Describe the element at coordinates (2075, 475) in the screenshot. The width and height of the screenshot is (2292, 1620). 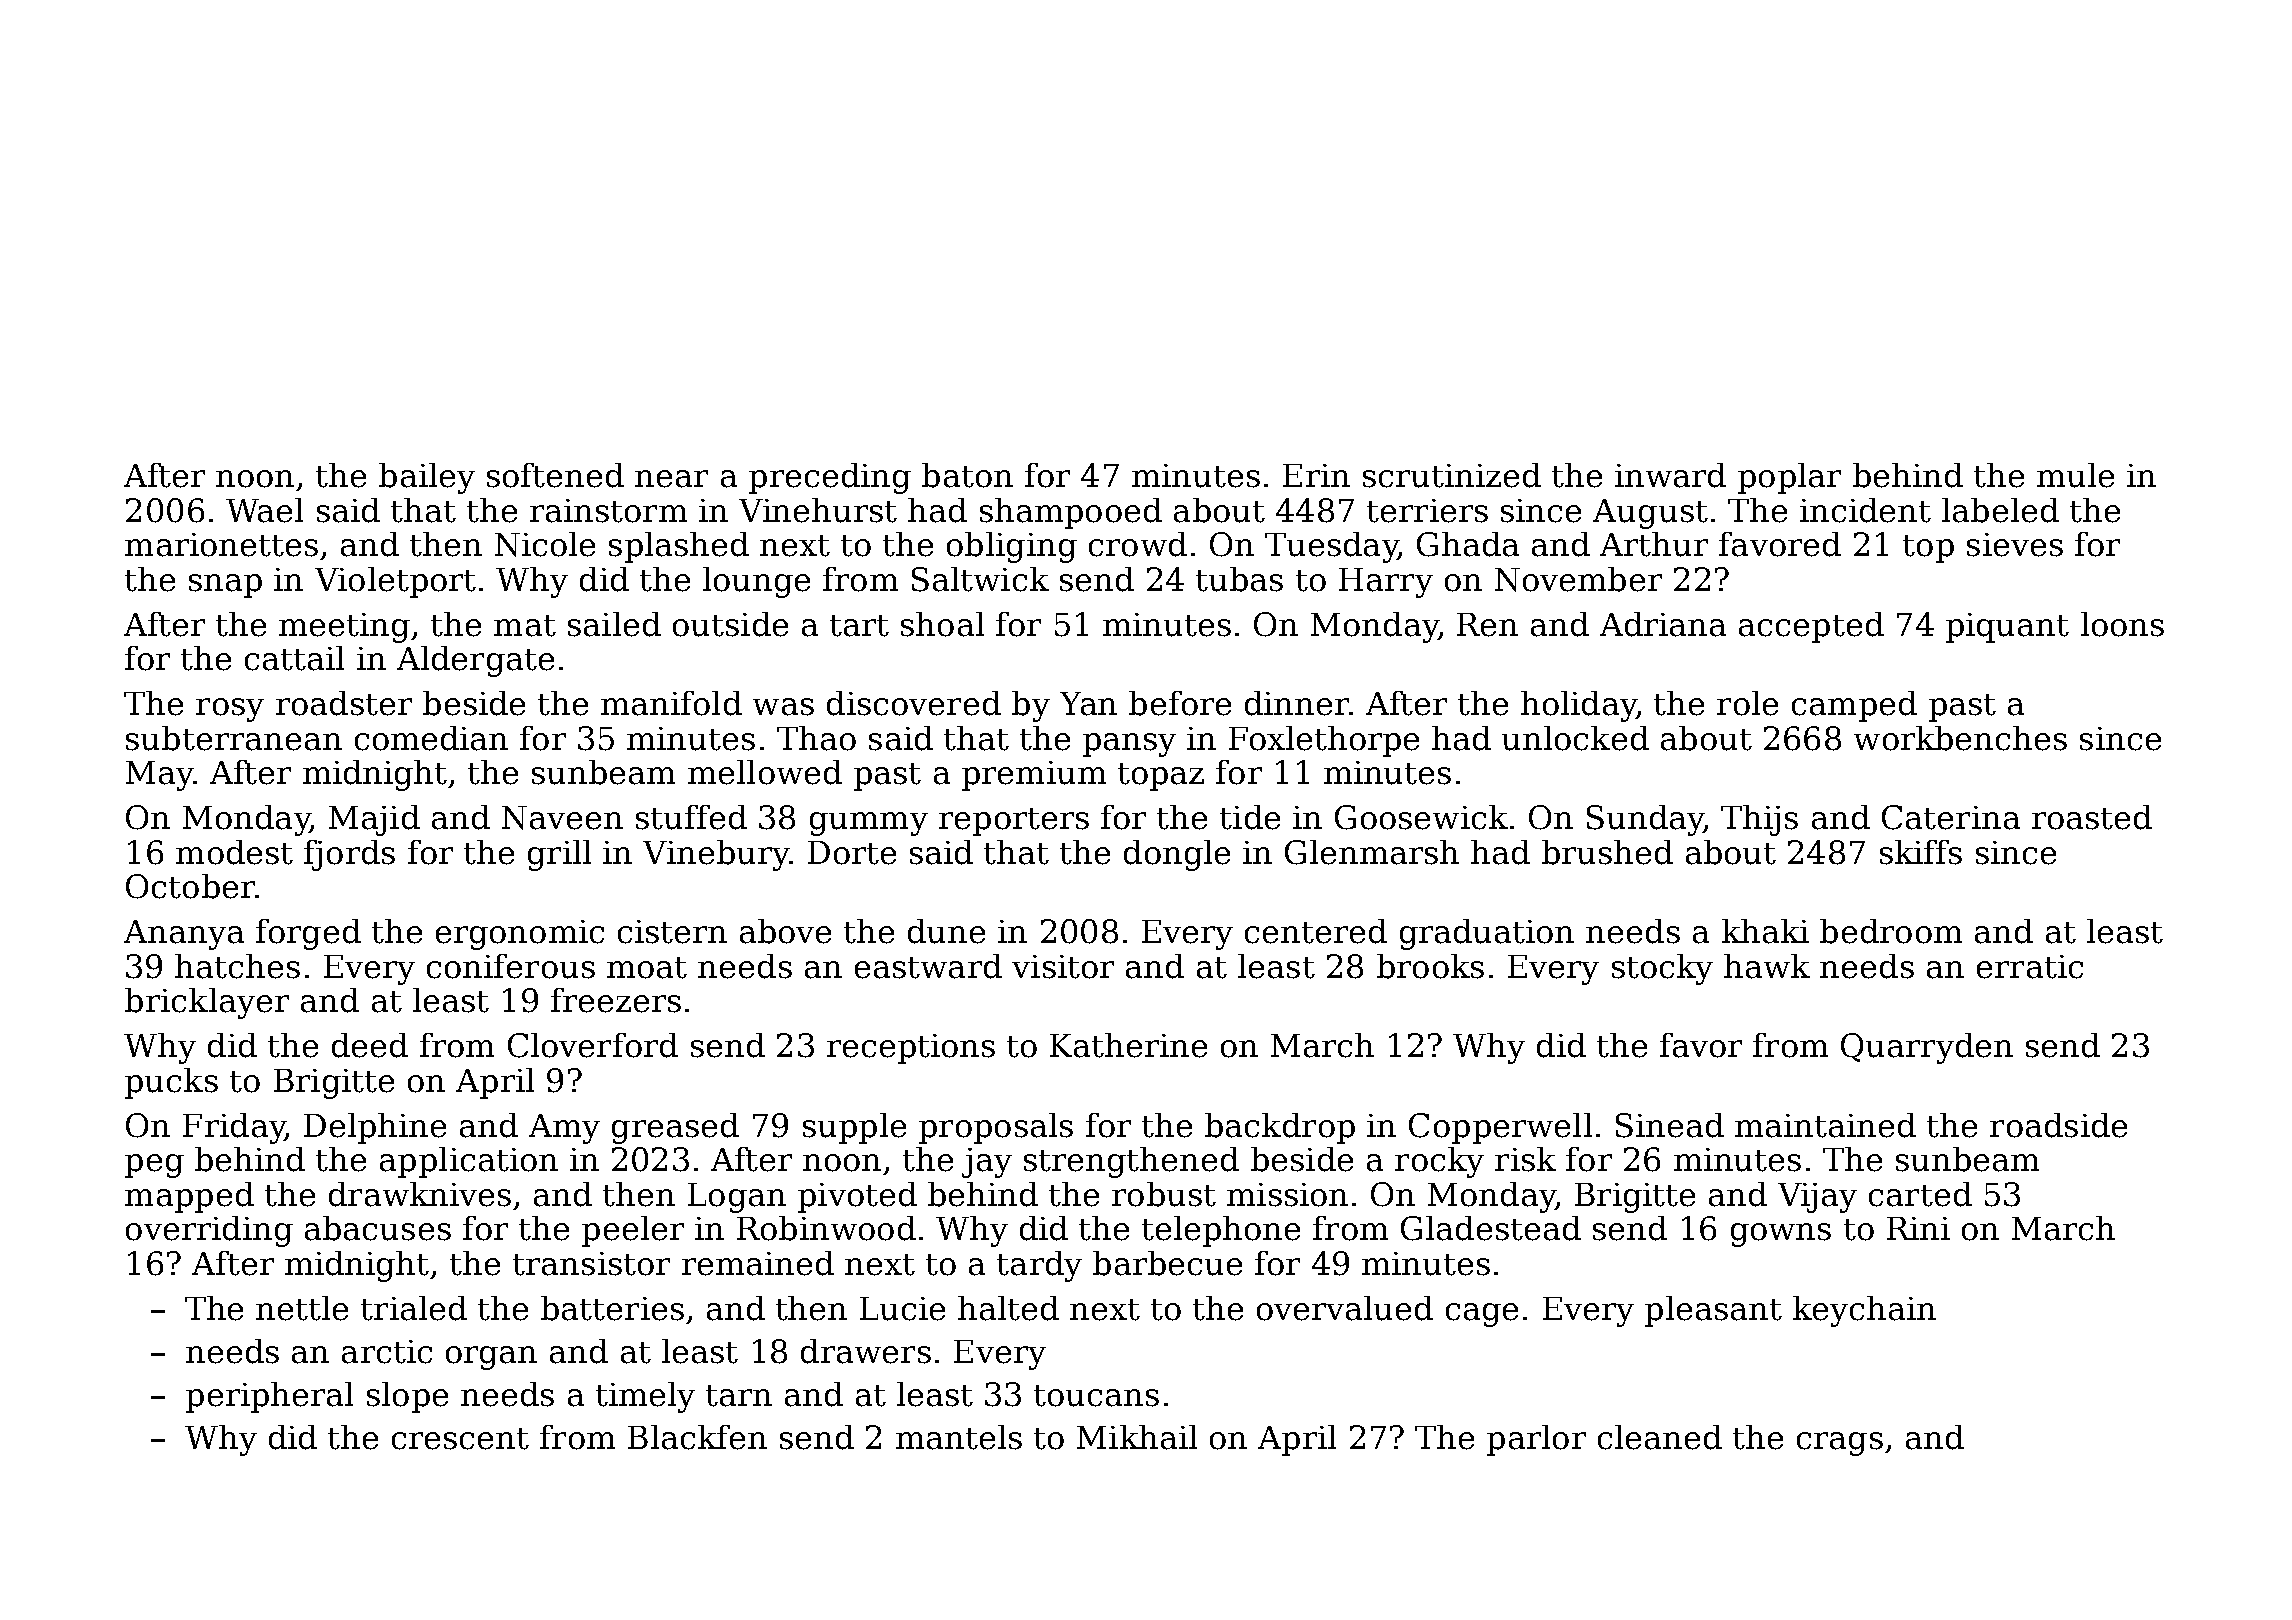
I see `mule` at that location.
